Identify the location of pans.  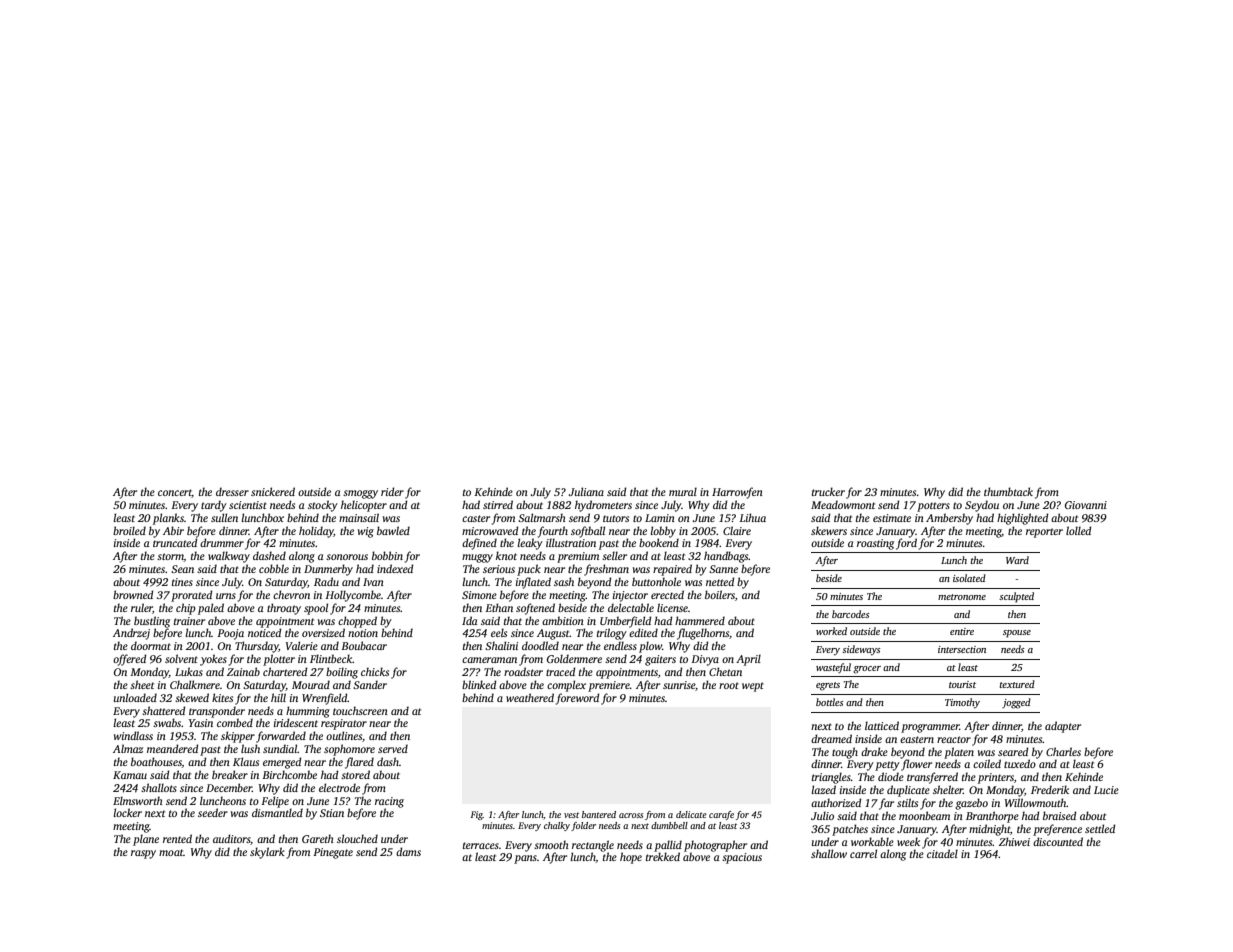
(525, 859).
